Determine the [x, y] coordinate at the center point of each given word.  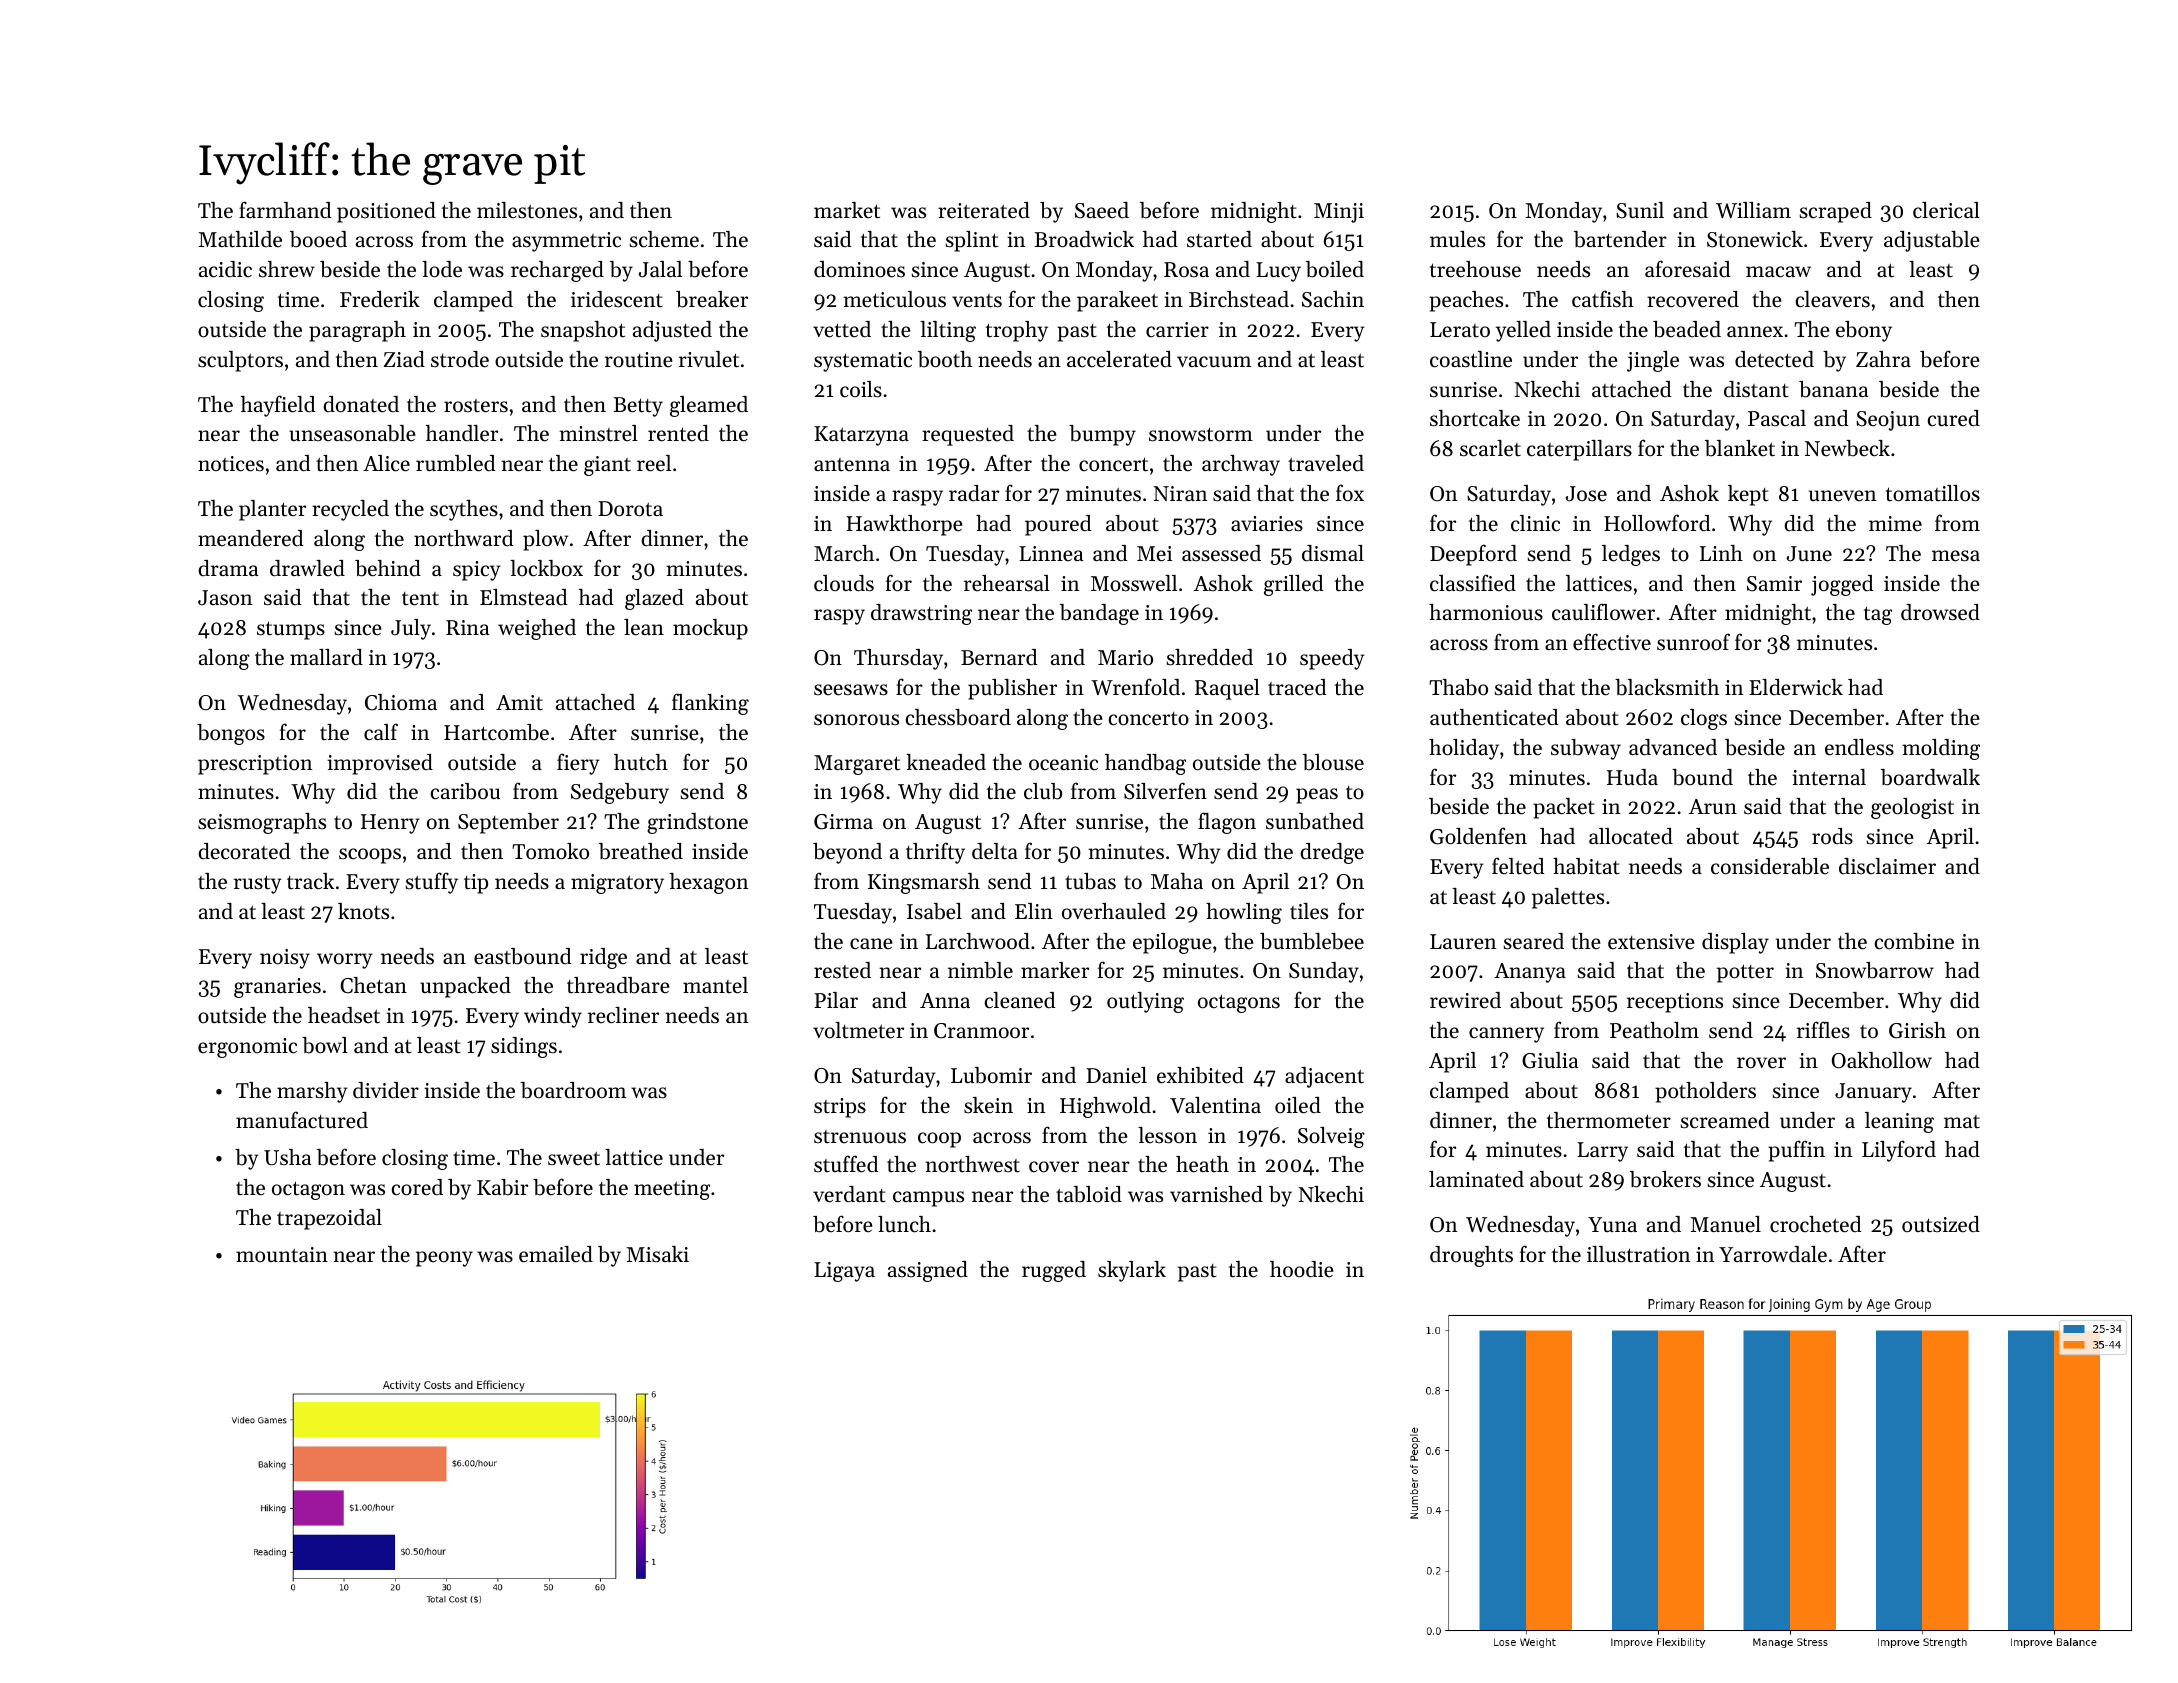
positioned [386, 212]
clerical [1946, 210]
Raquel [1227, 689]
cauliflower [1603, 612]
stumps [291, 630]
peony [444, 1259]
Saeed [1102, 210]
